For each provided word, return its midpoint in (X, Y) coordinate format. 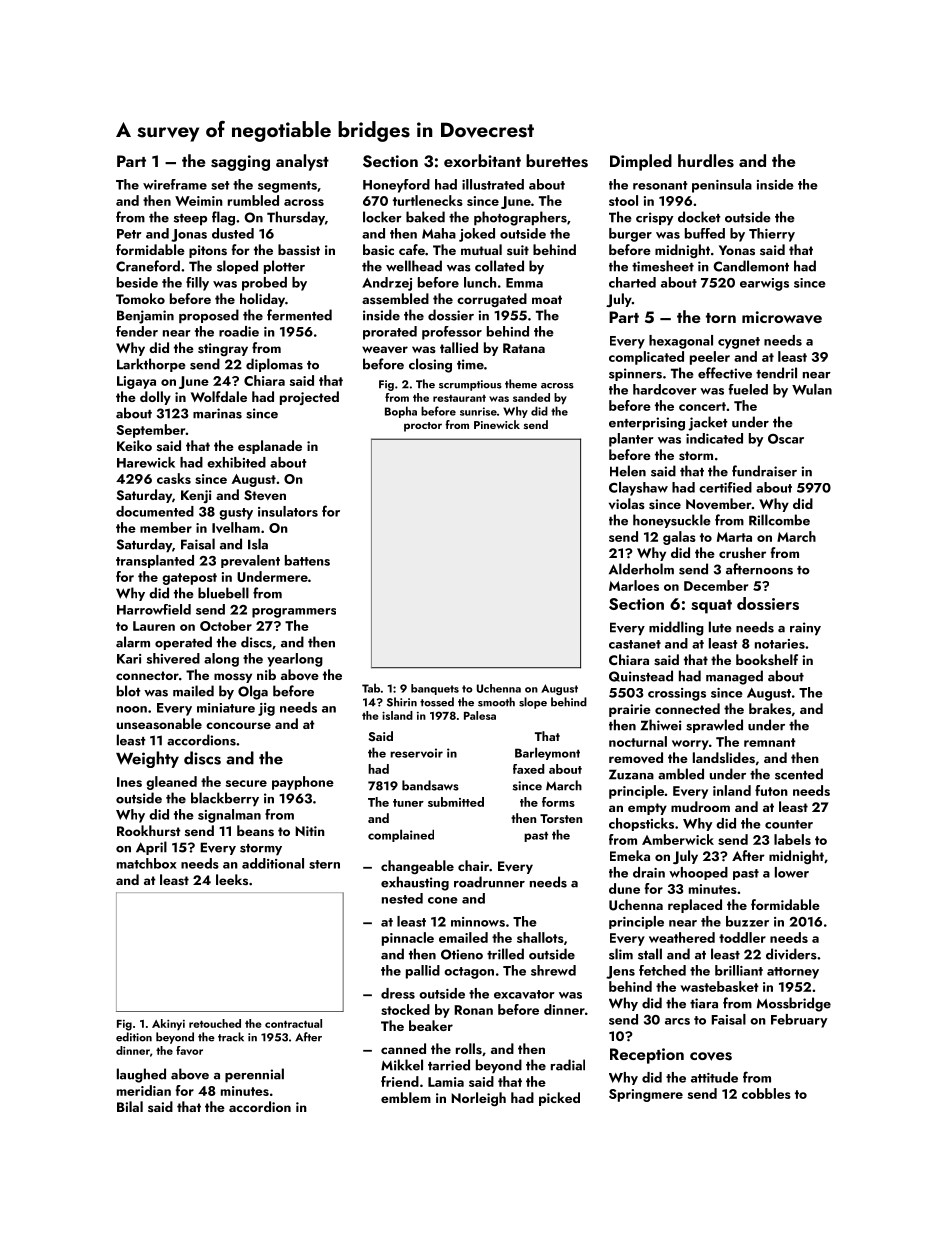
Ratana (524, 348)
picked (559, 1099)
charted (632, 282)
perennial (254, 1075)
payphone (303, 783)
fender (137, 331)
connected (687, 708)
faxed (529, 769)
